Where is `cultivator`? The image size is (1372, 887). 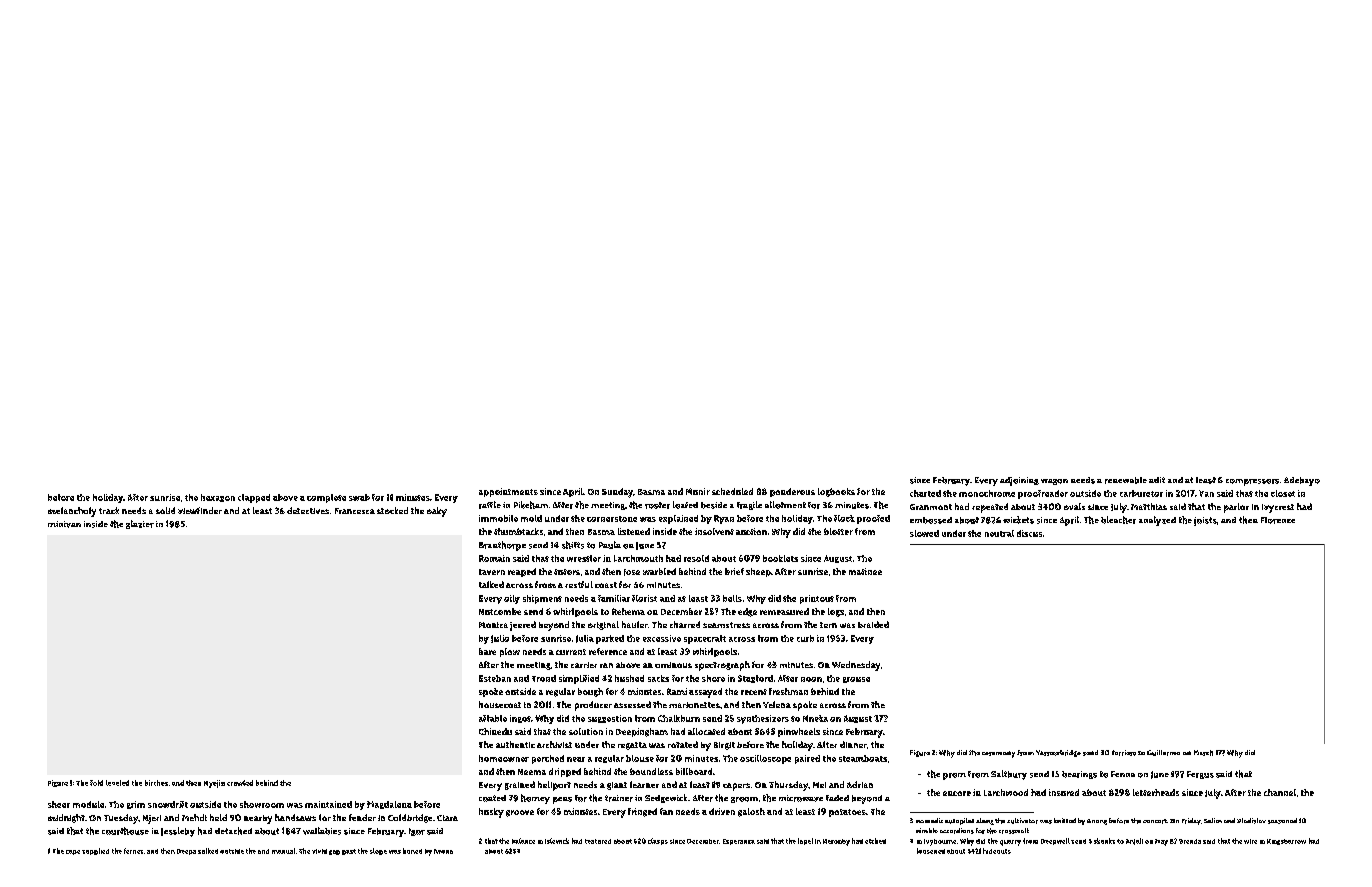 cultivator is located at coordinates (1022, 821).
